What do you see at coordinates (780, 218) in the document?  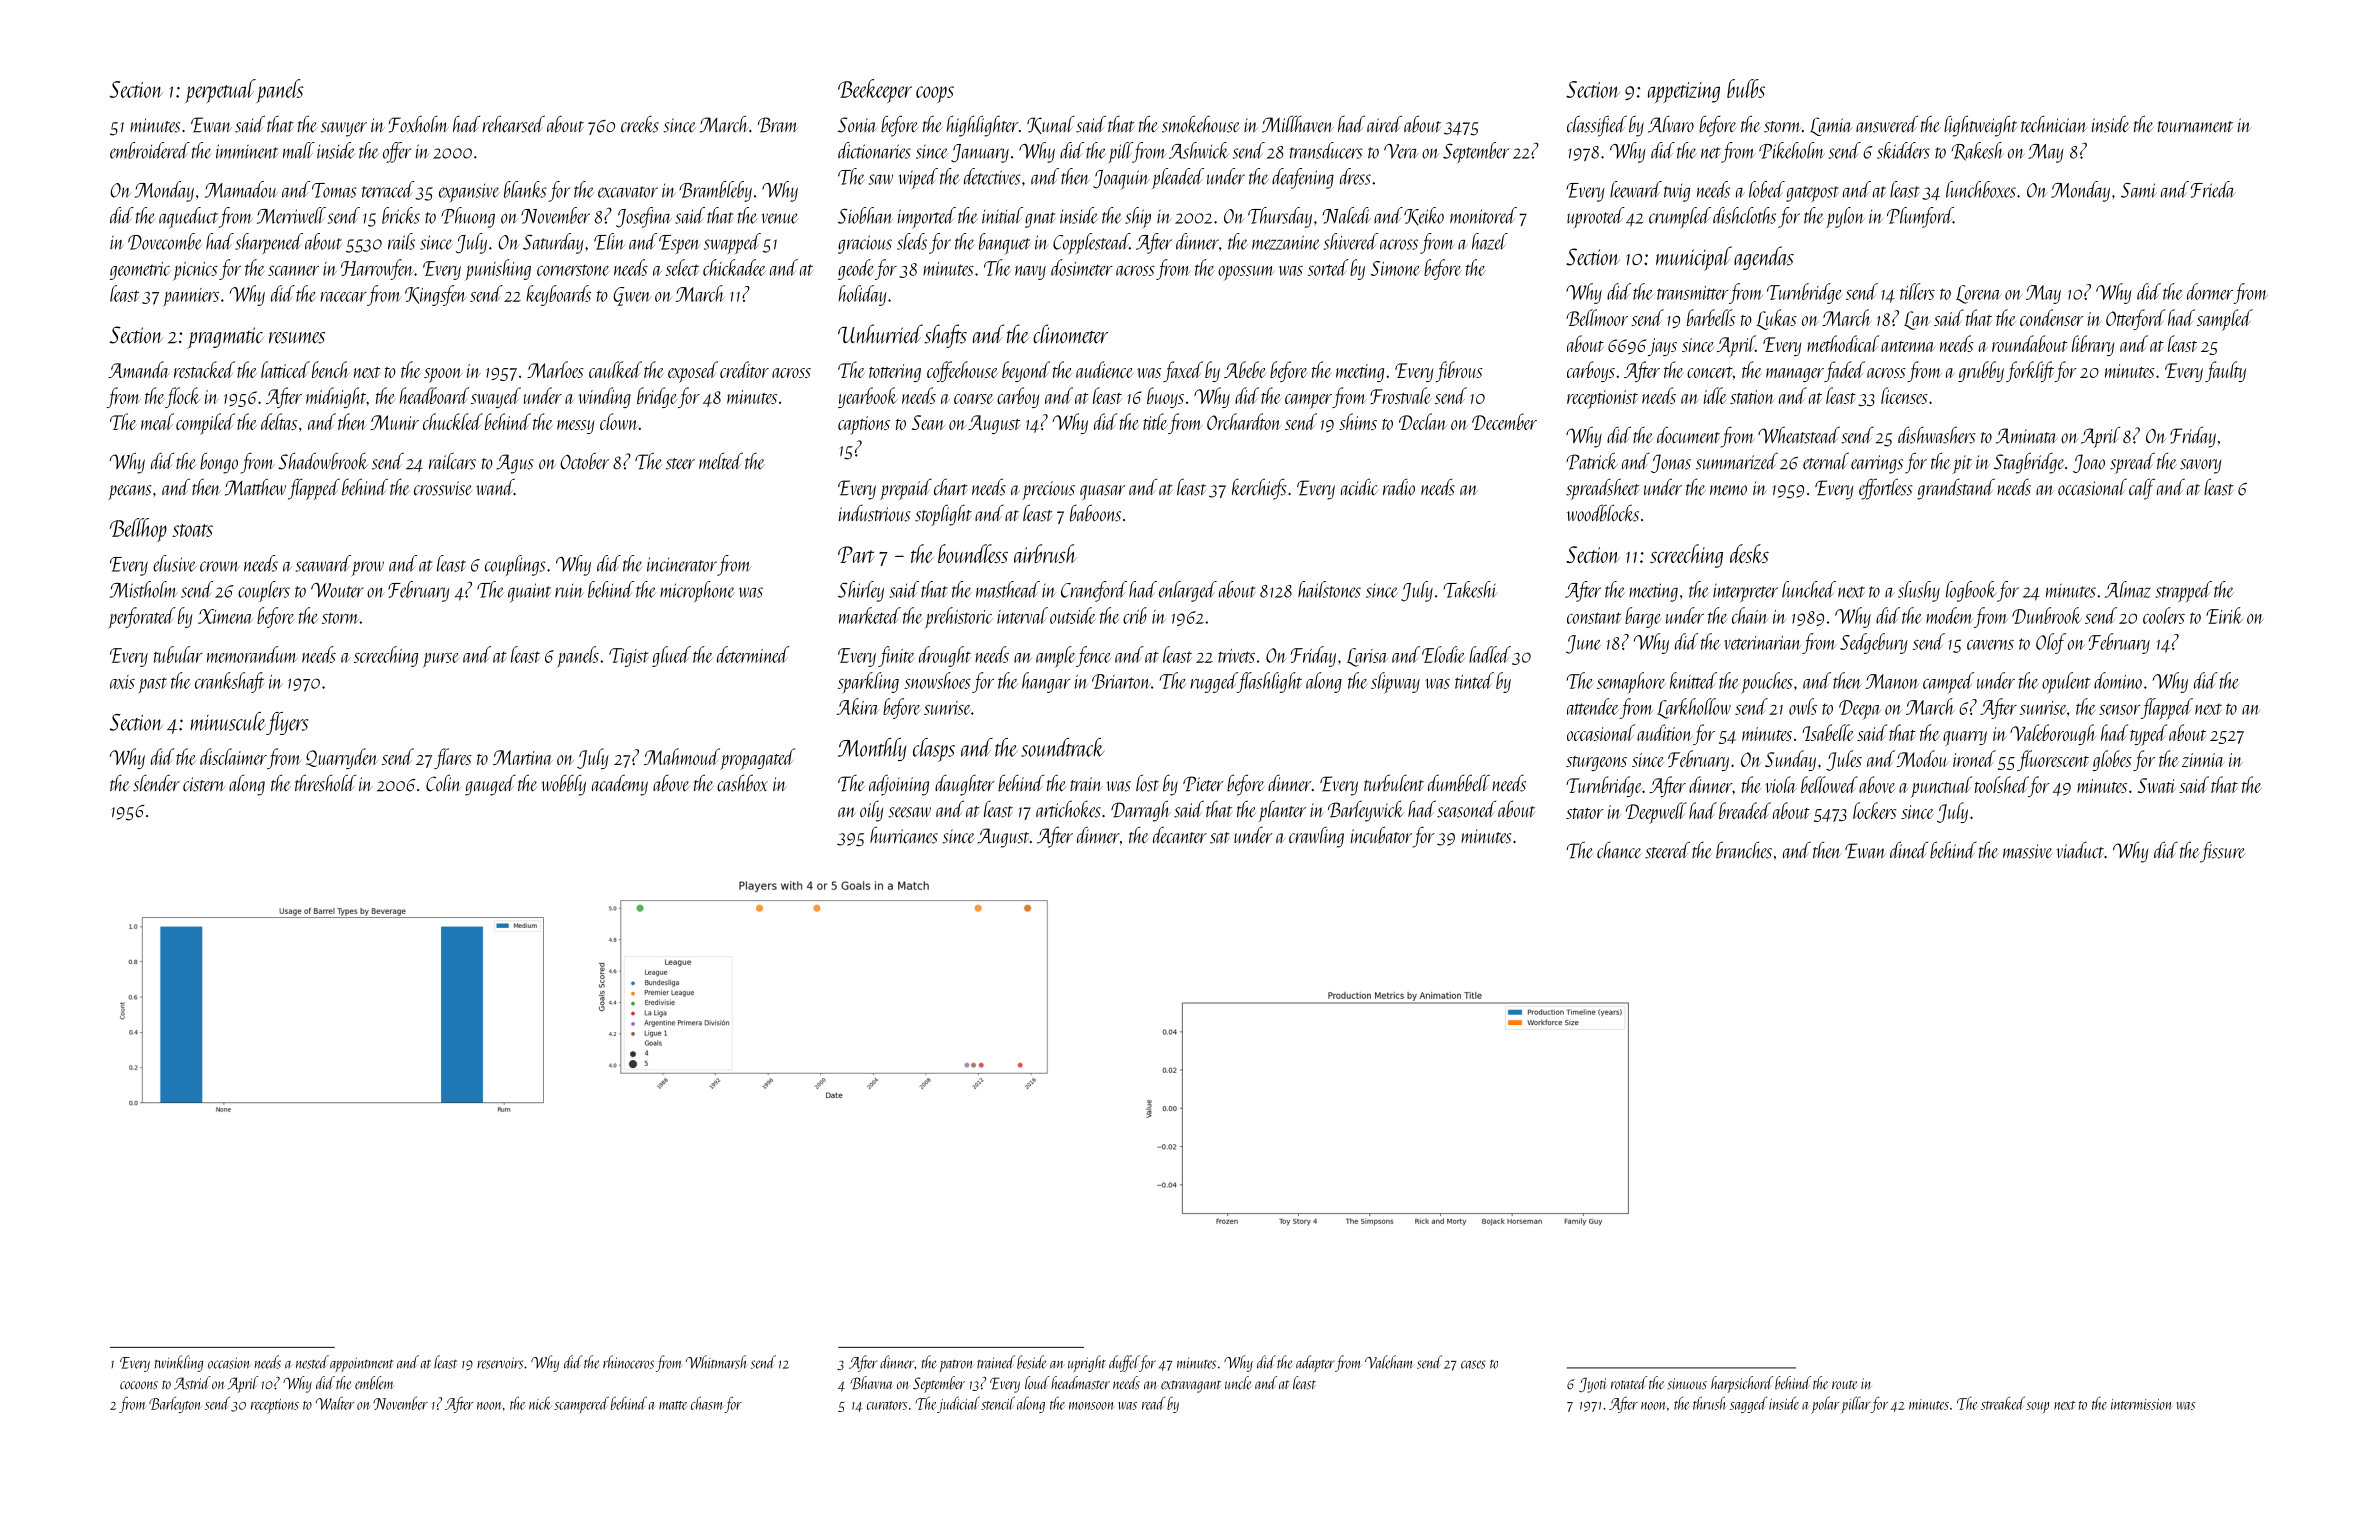 I see `venue` at bounding box center [780, 218].
